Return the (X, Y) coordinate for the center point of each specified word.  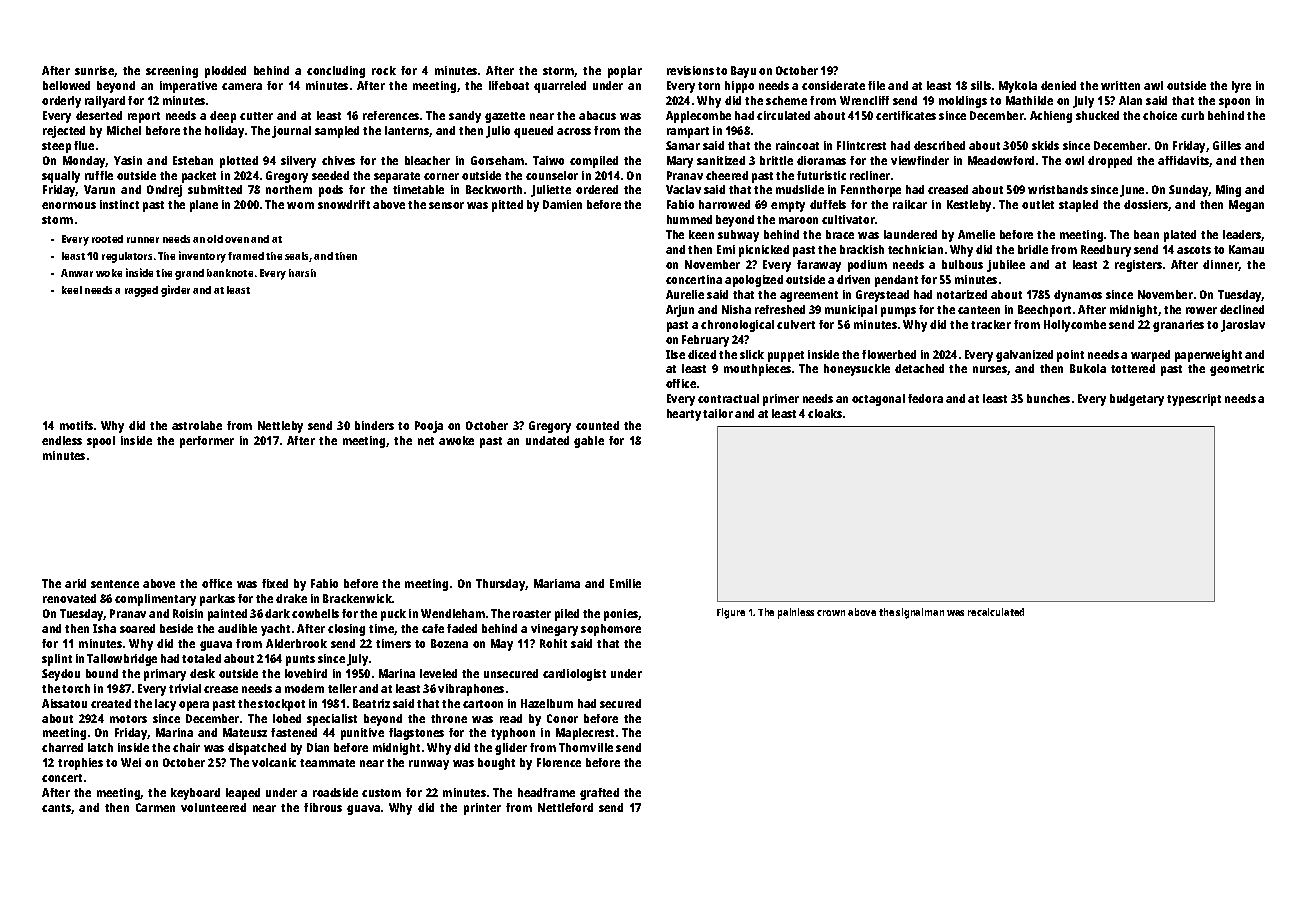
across (574, 131)
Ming (1228, 191)
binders (374, 425)
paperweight (1208, 356)
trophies (80, 764)
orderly (61, 102)
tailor (718, 413)
